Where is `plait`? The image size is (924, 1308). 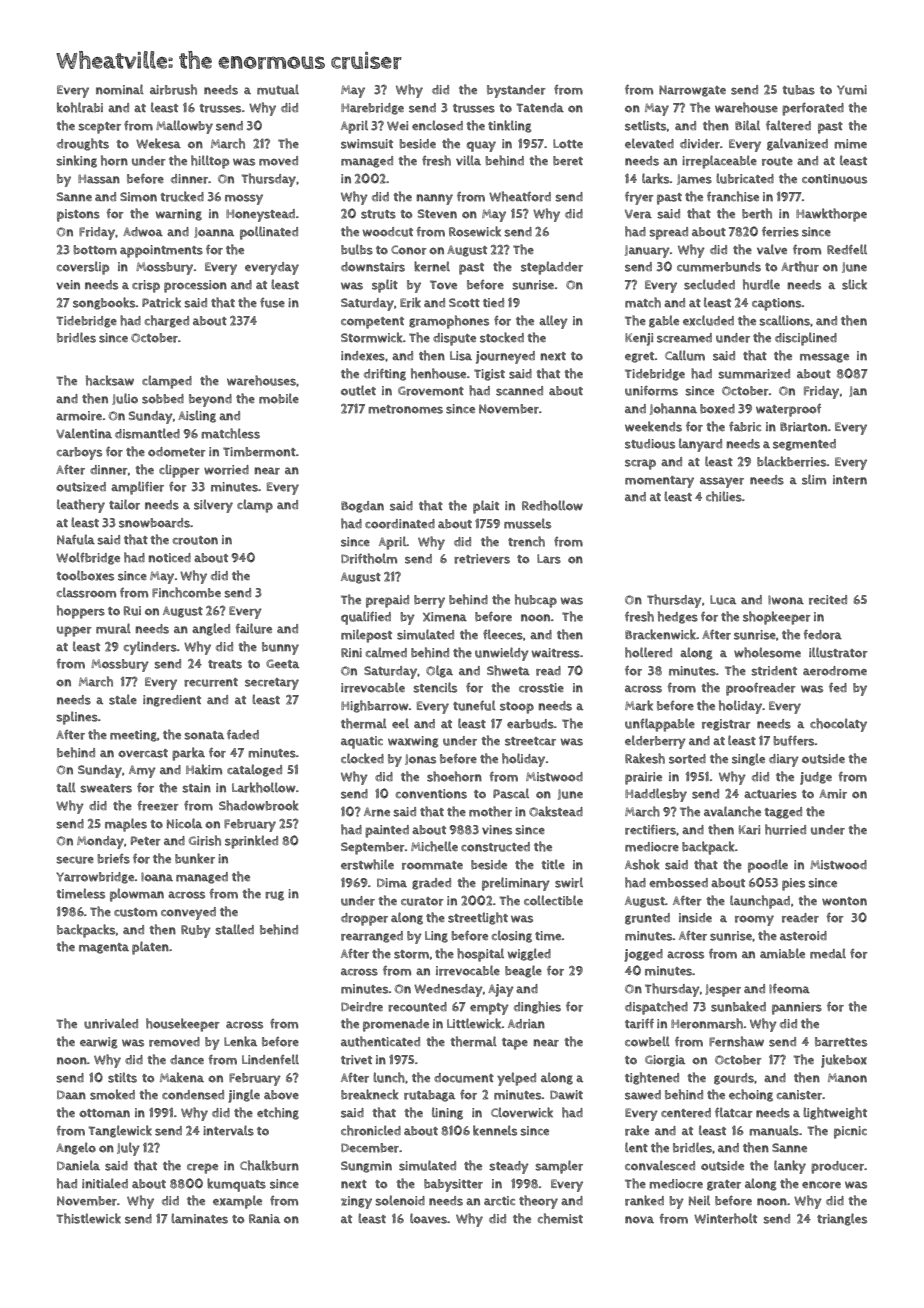
plait is located at coordinates (486, 507).
